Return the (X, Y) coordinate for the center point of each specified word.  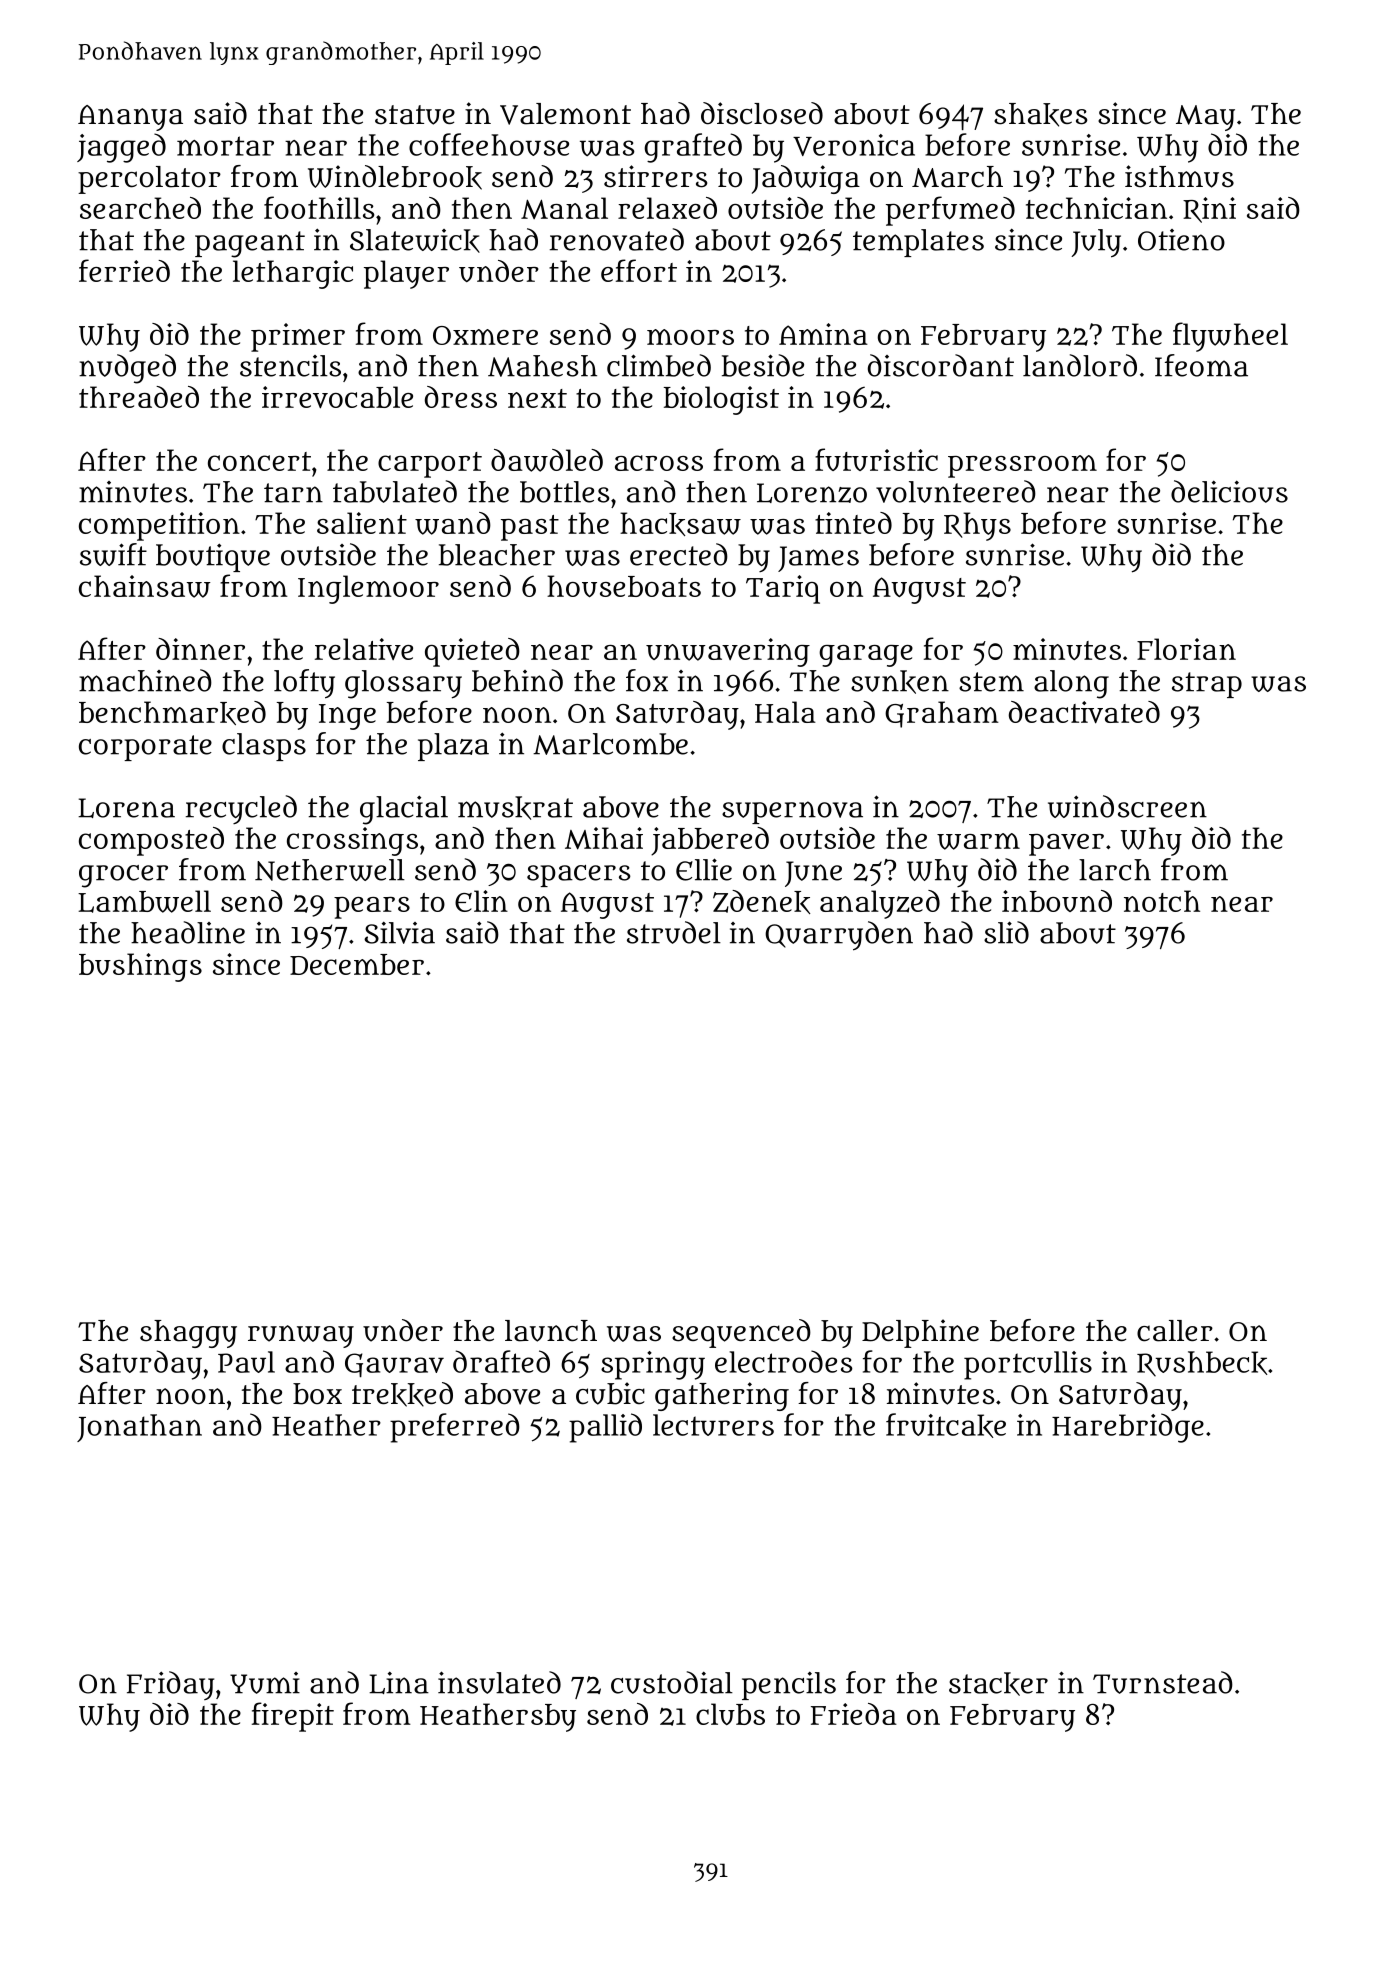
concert (259, 461)
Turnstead (1163, 1682)
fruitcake (946, 1425)
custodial (672, 1682)
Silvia (399, 932)
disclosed (762, 113)
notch (1162, 901)
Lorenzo (812, 493)
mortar (225, 146)
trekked (402, 1394)
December (357, 964)
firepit (293, 1717)
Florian (1186, 649)
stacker (998, 1684)
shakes (1040, 115)
